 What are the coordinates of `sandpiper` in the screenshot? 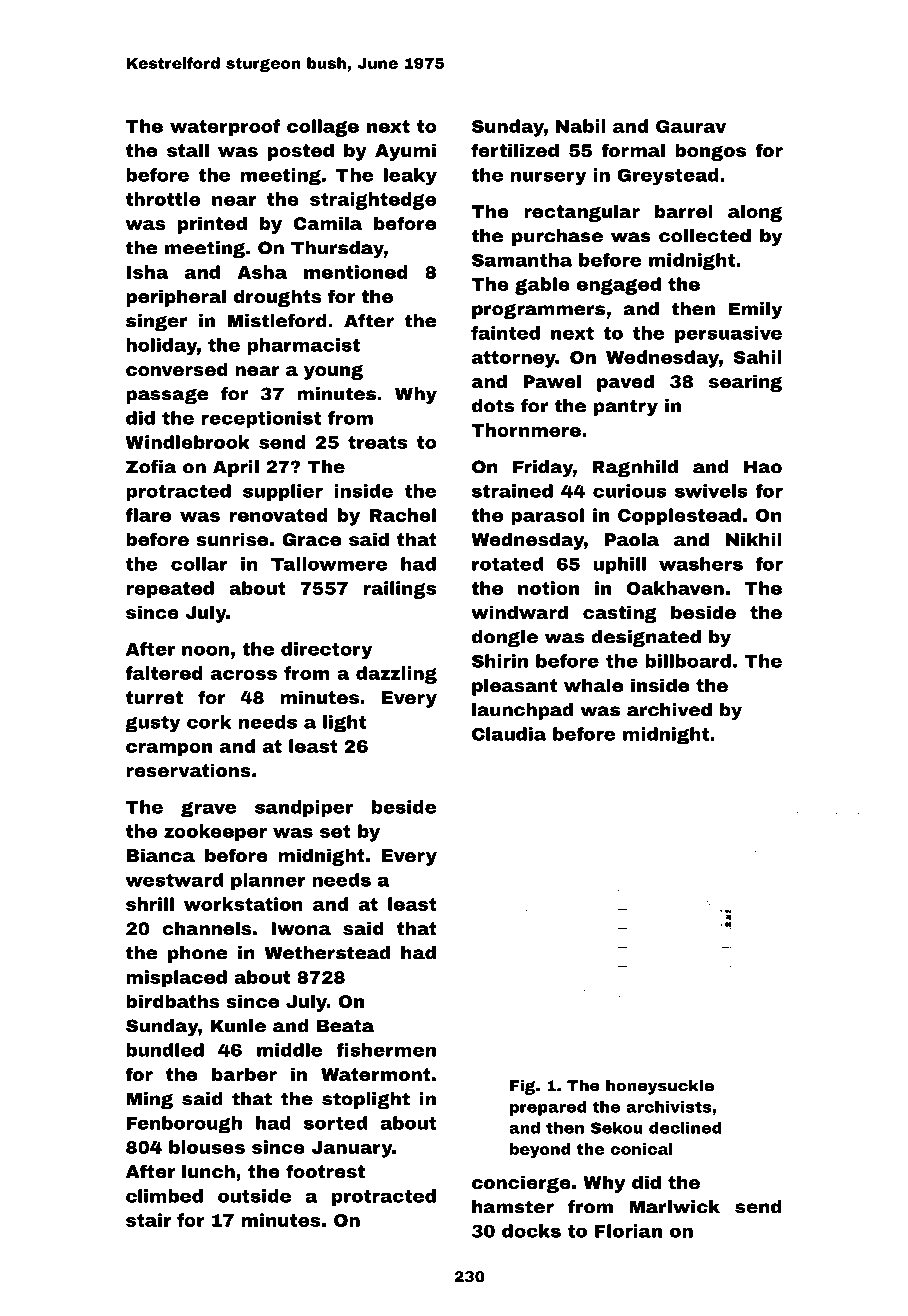 It's located at (304, 808).
